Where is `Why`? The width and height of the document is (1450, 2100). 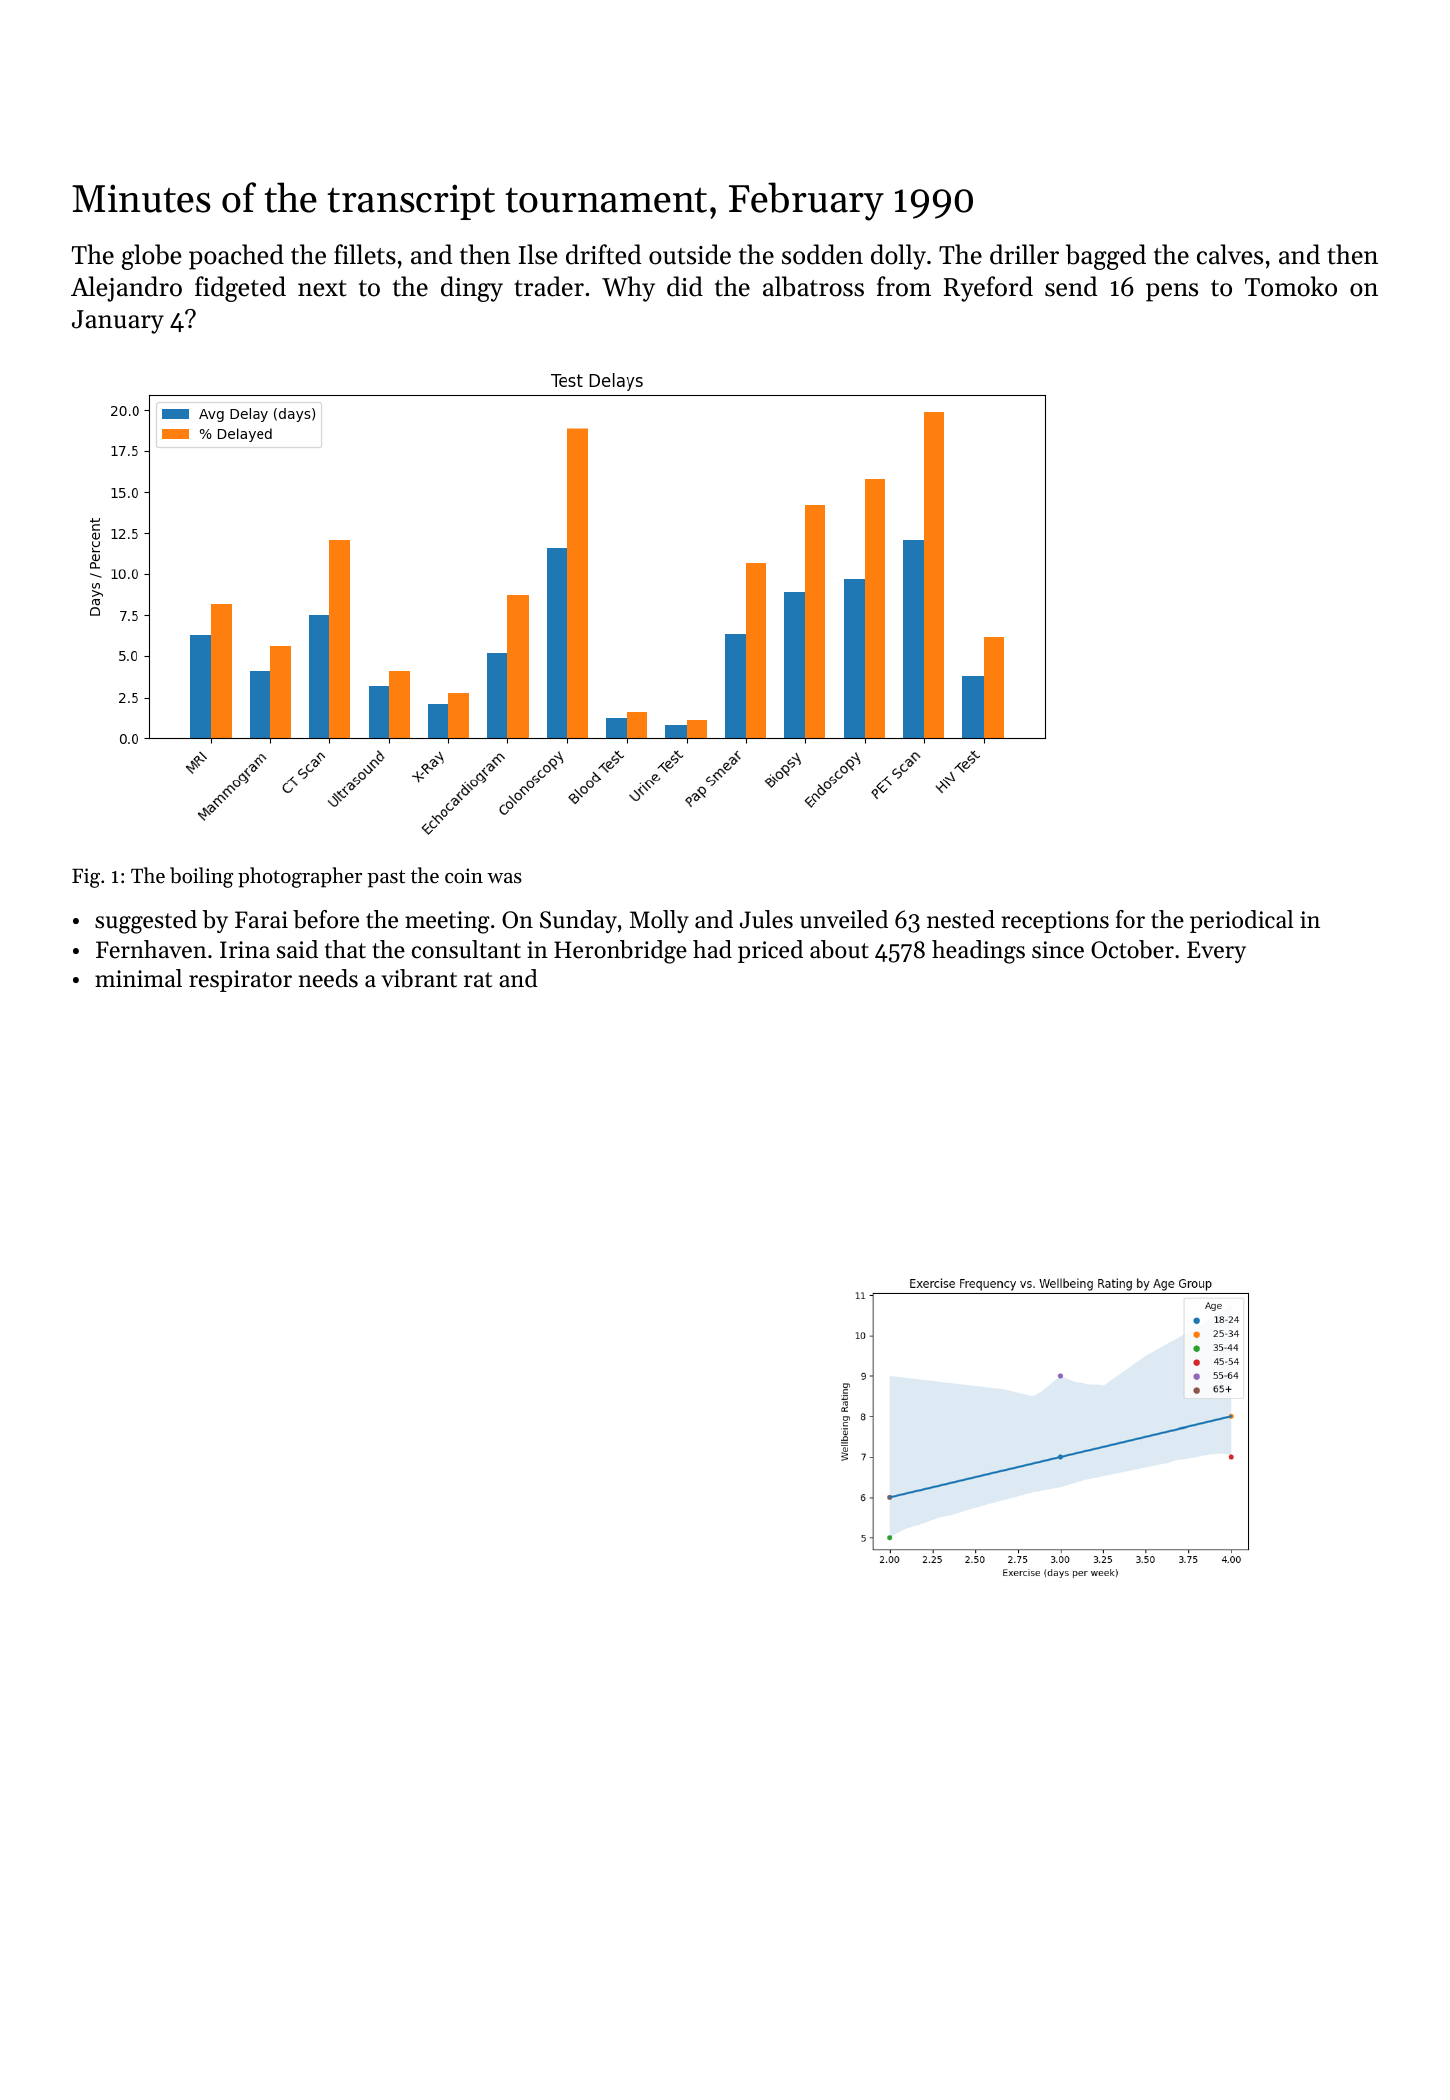 Why is located at coordinates (628, 289).
